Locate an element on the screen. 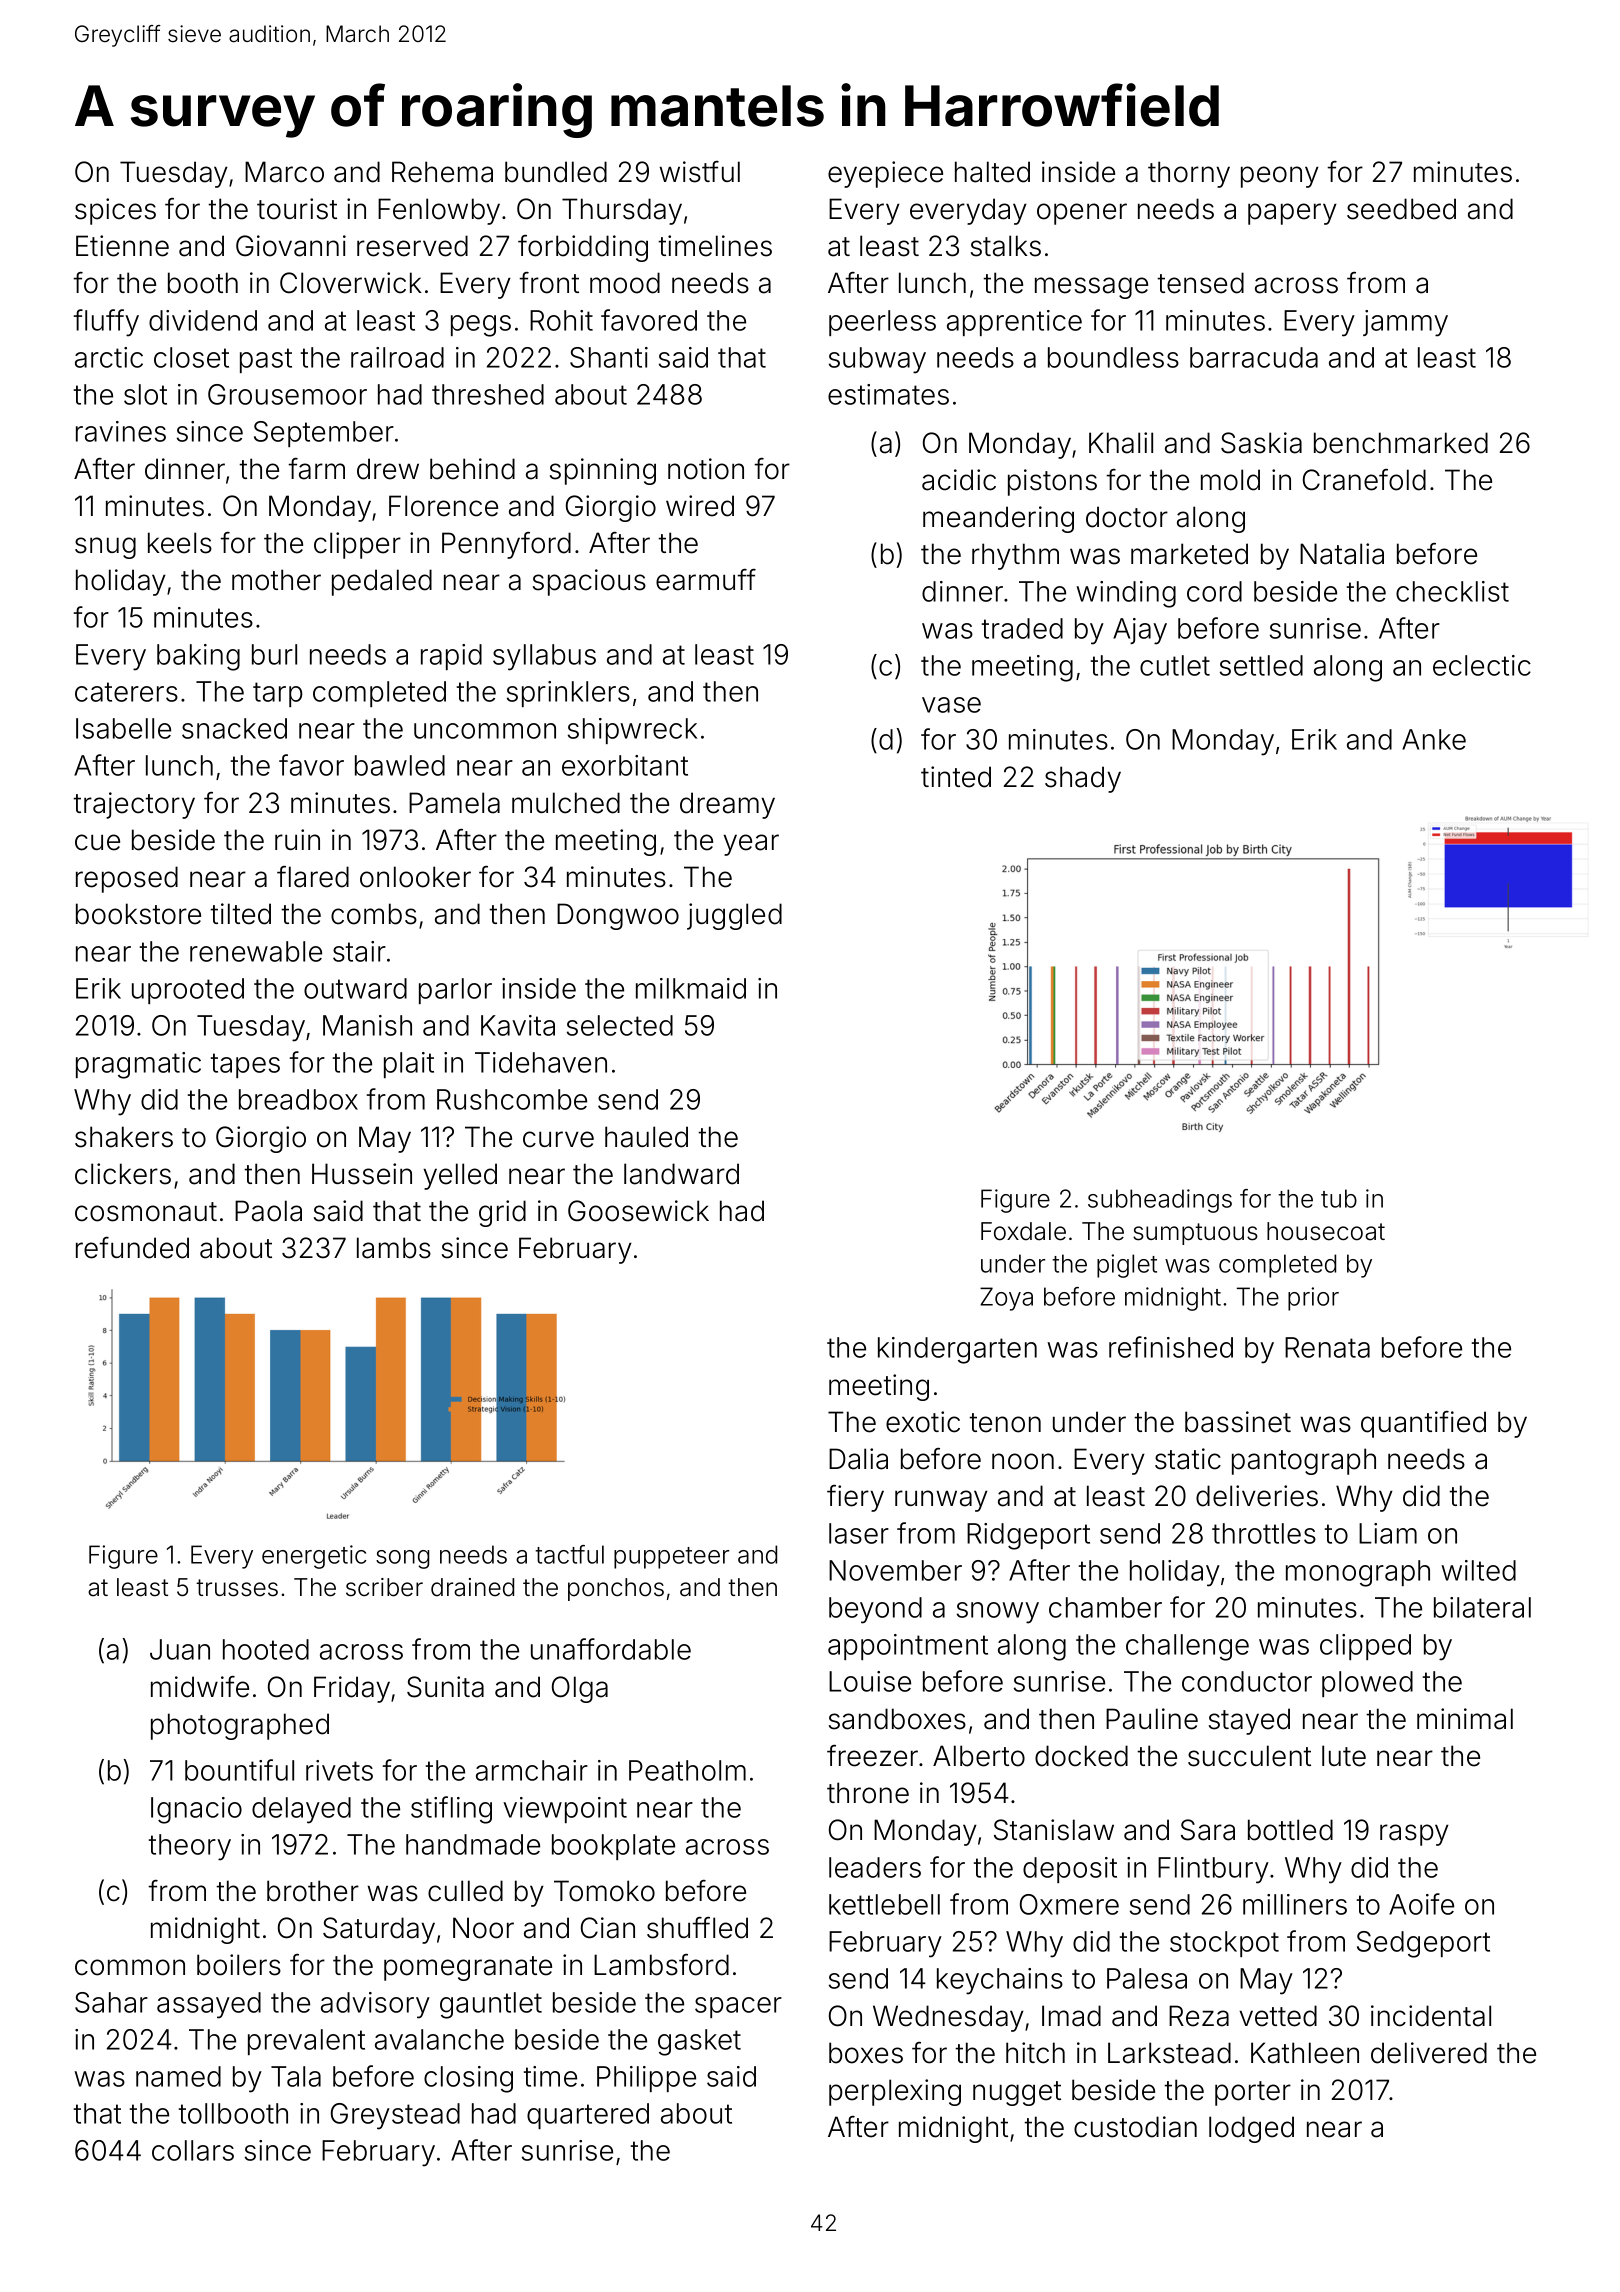 The image size is (1620, 2292). peony is located at coordinates (1280, 177).
